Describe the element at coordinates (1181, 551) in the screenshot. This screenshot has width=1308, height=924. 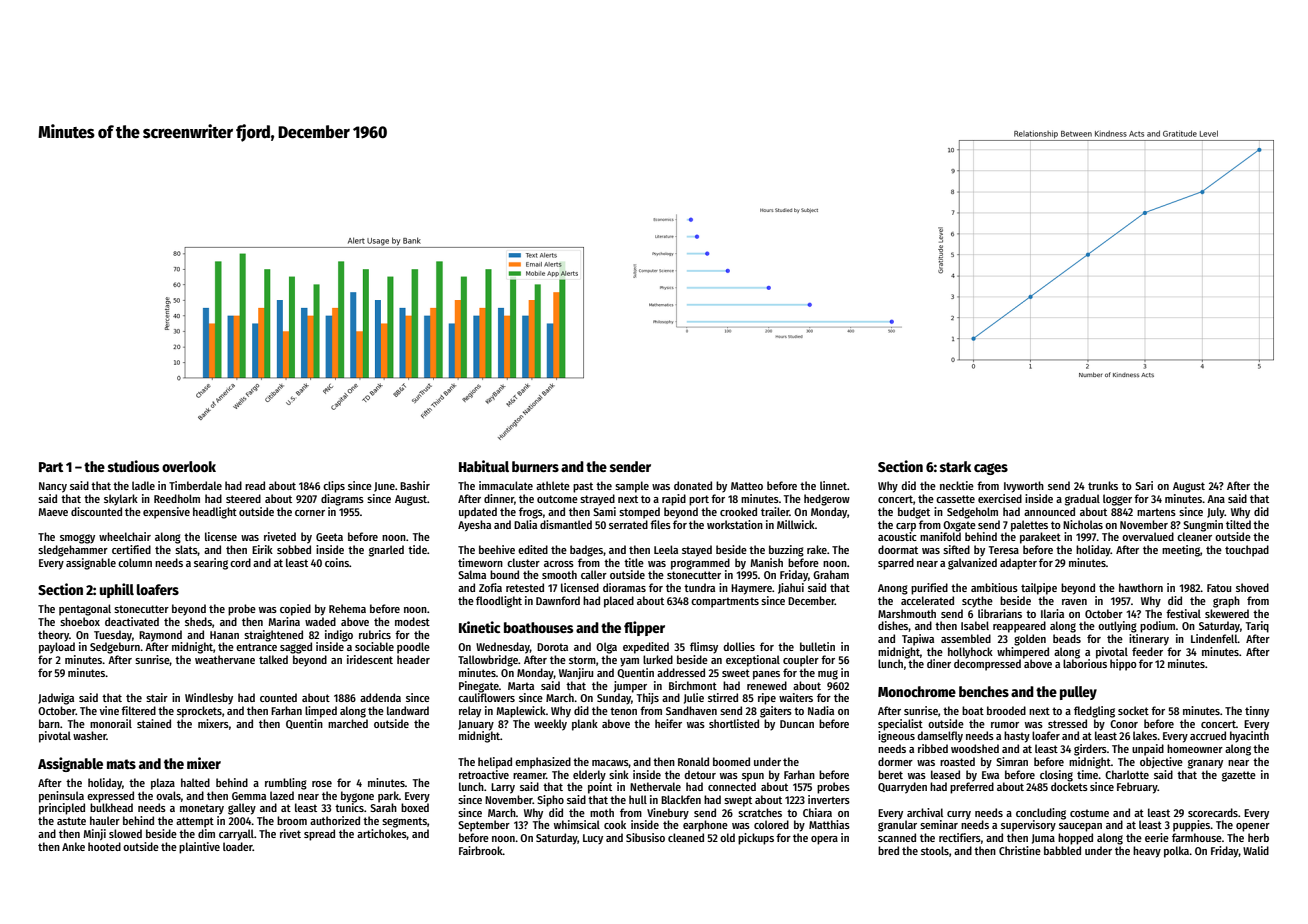
I see `meeting` at that location.
